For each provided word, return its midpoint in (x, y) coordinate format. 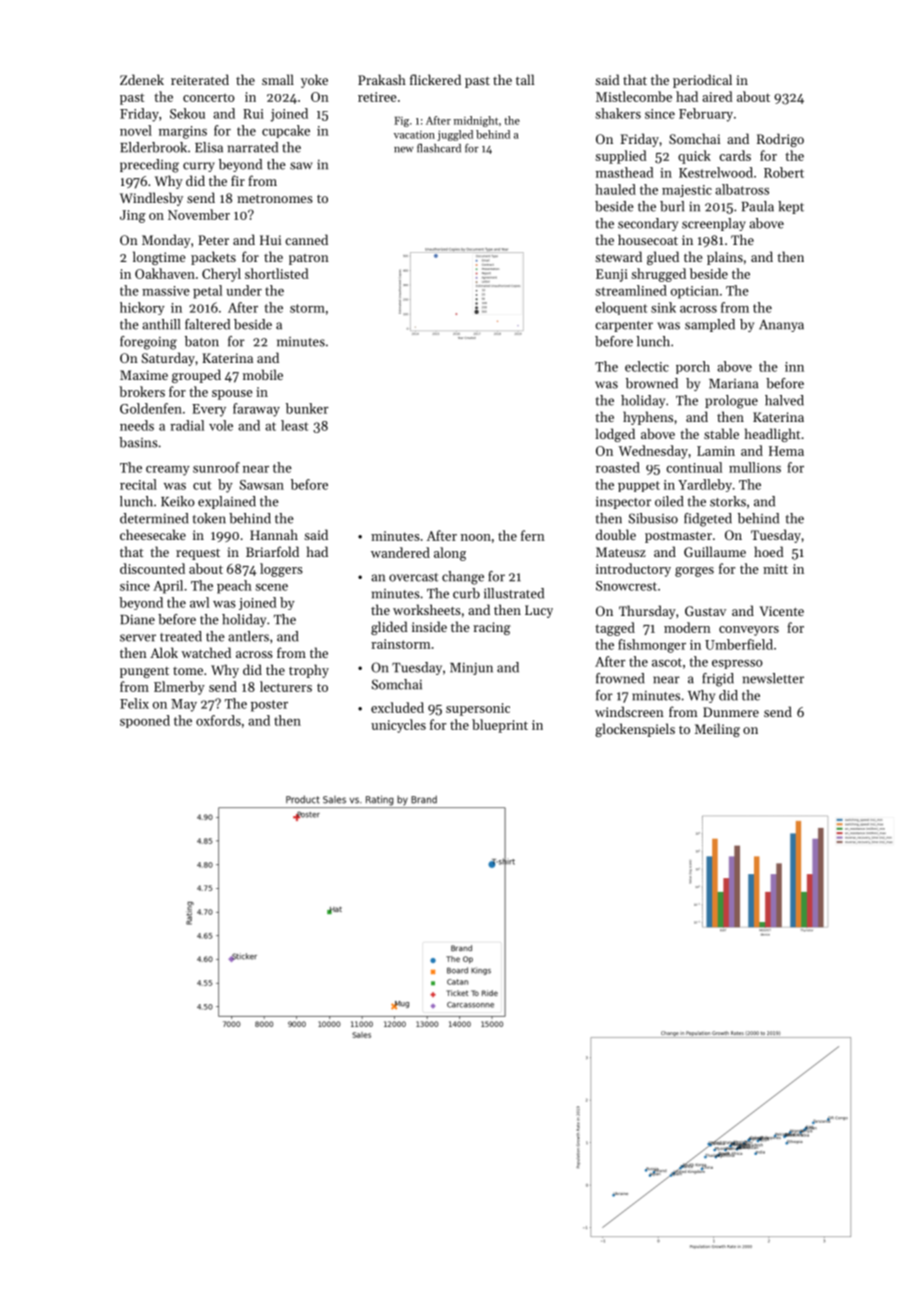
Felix (134, 703)
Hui (270, 240)
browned (652, 383)
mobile (263, 374)
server (138, 638)
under (244, 290)
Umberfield (739, 644)
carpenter (624, 326)
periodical (702, 81)
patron (309, 259)
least (294, 425)
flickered (435, 79)
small (278, 79)
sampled (710, 325)
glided (389, 628)
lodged (615, 435)
